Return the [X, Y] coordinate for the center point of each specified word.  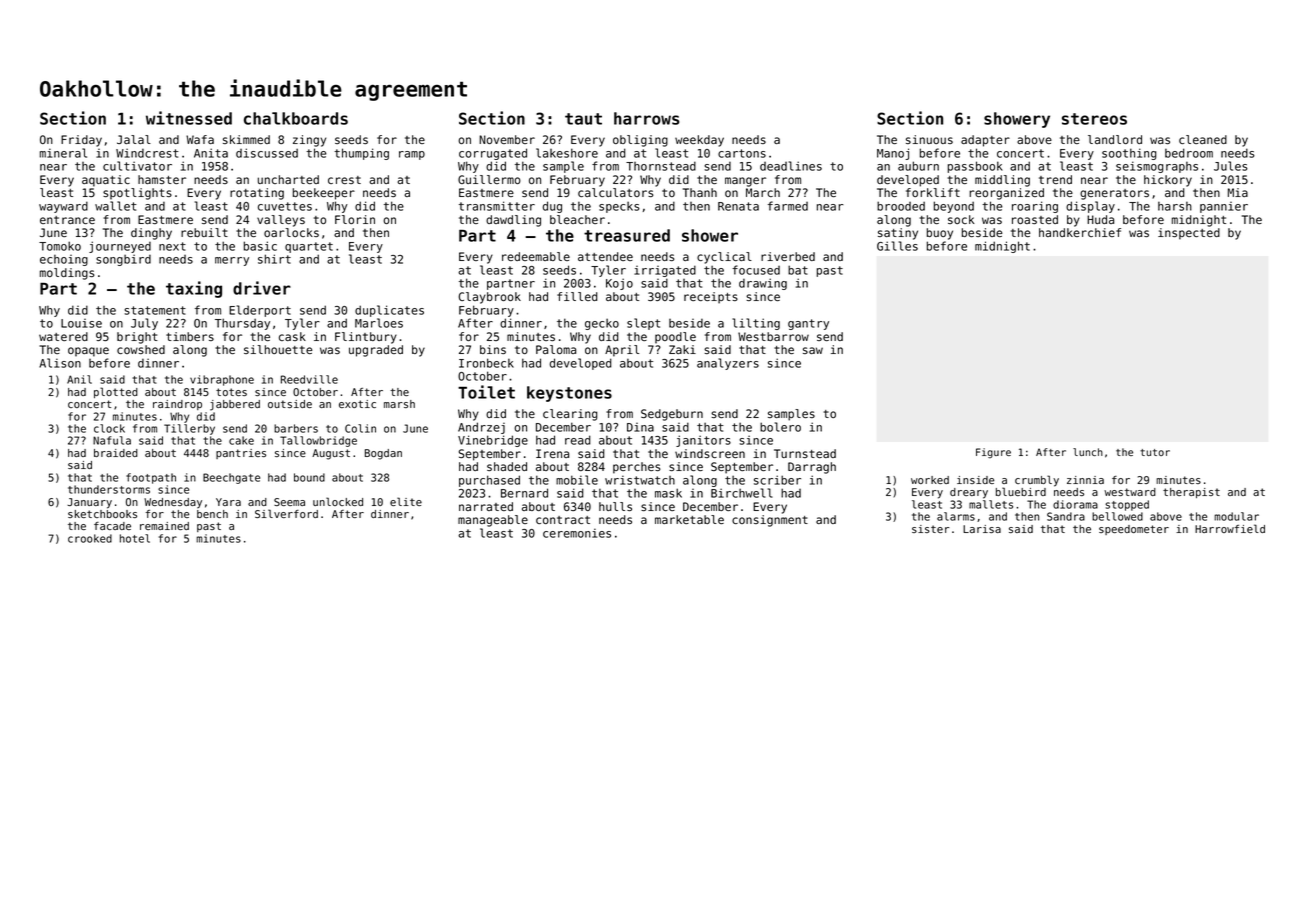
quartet [309, 247]
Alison [60, 363]
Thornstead [661, 166]
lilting [756, 324]
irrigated [665, 271]
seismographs [1157, 167]
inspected [1189, 234]
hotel [135, 538]
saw [813, 350]
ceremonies [577, 533]
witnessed [189, 118]
